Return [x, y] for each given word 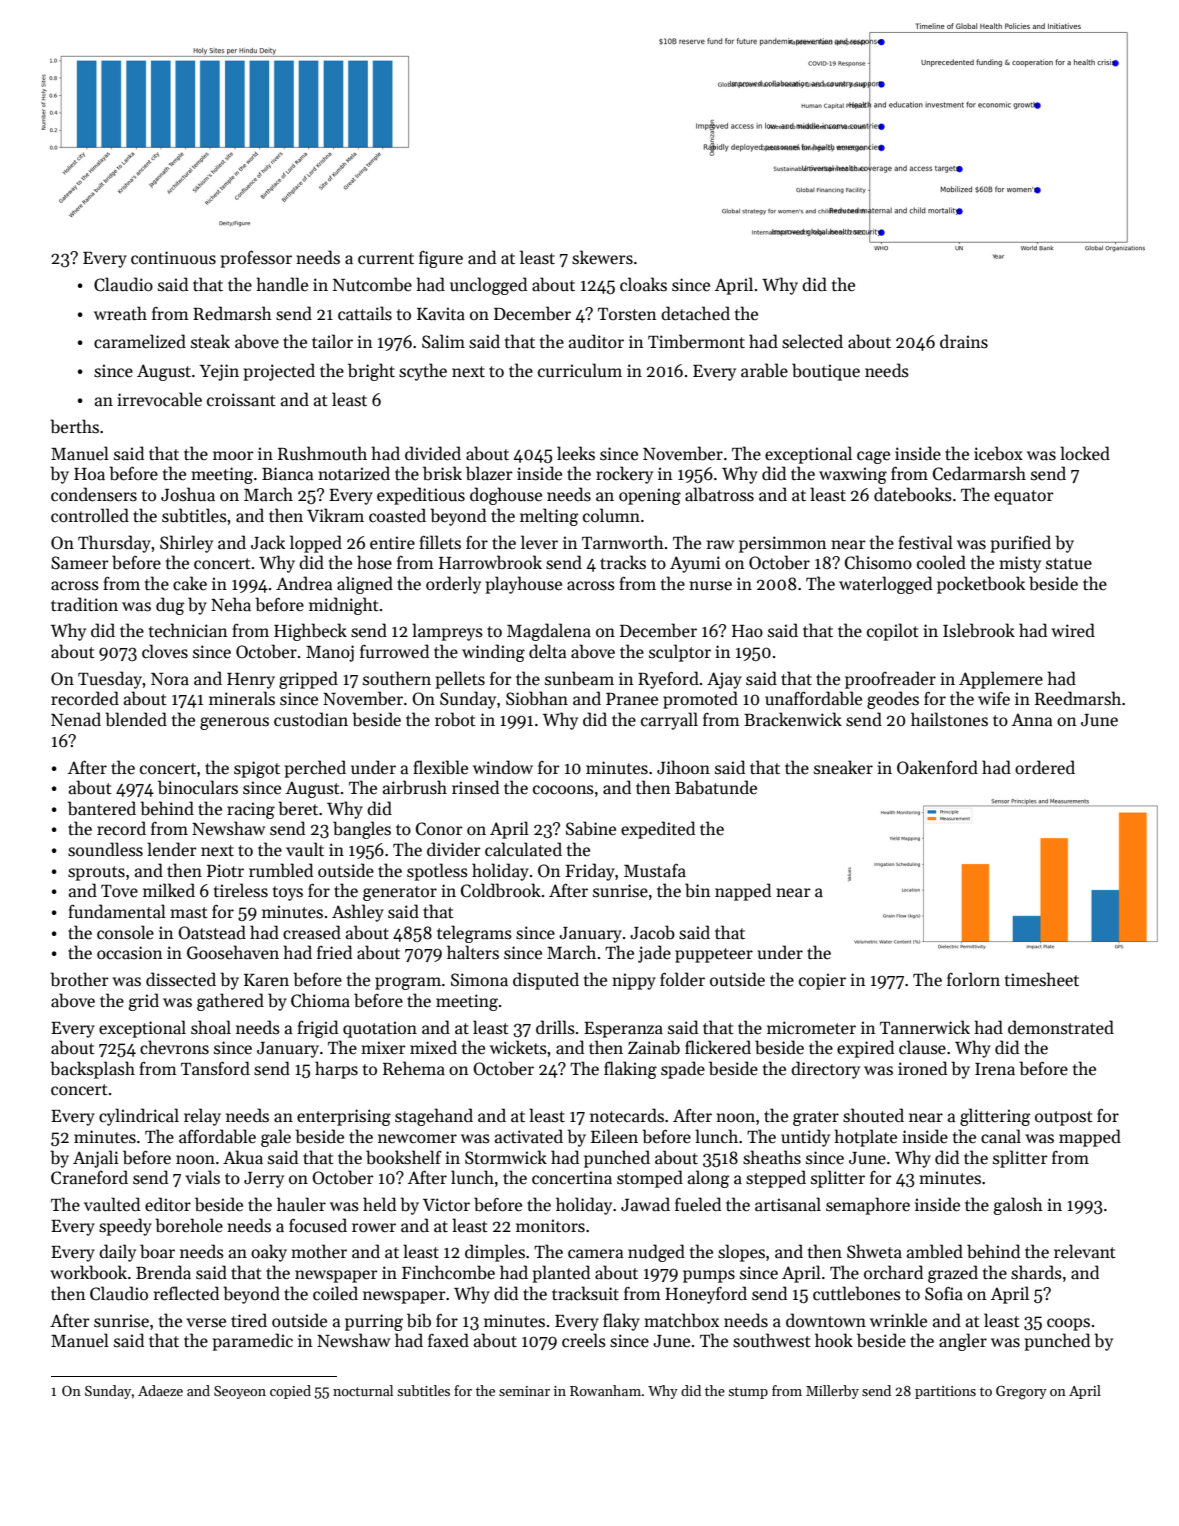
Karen [266, 980]
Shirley [186, 544]
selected [812, 341]
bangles [362, 830]
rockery [624, 475]
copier [822, 981]
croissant [241, 400]
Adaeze [160, 1390]
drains [964, 341]
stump [748, 1393]
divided [433, 453]
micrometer [811, 1028]
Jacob [652, 932]
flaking [630, 1070]
